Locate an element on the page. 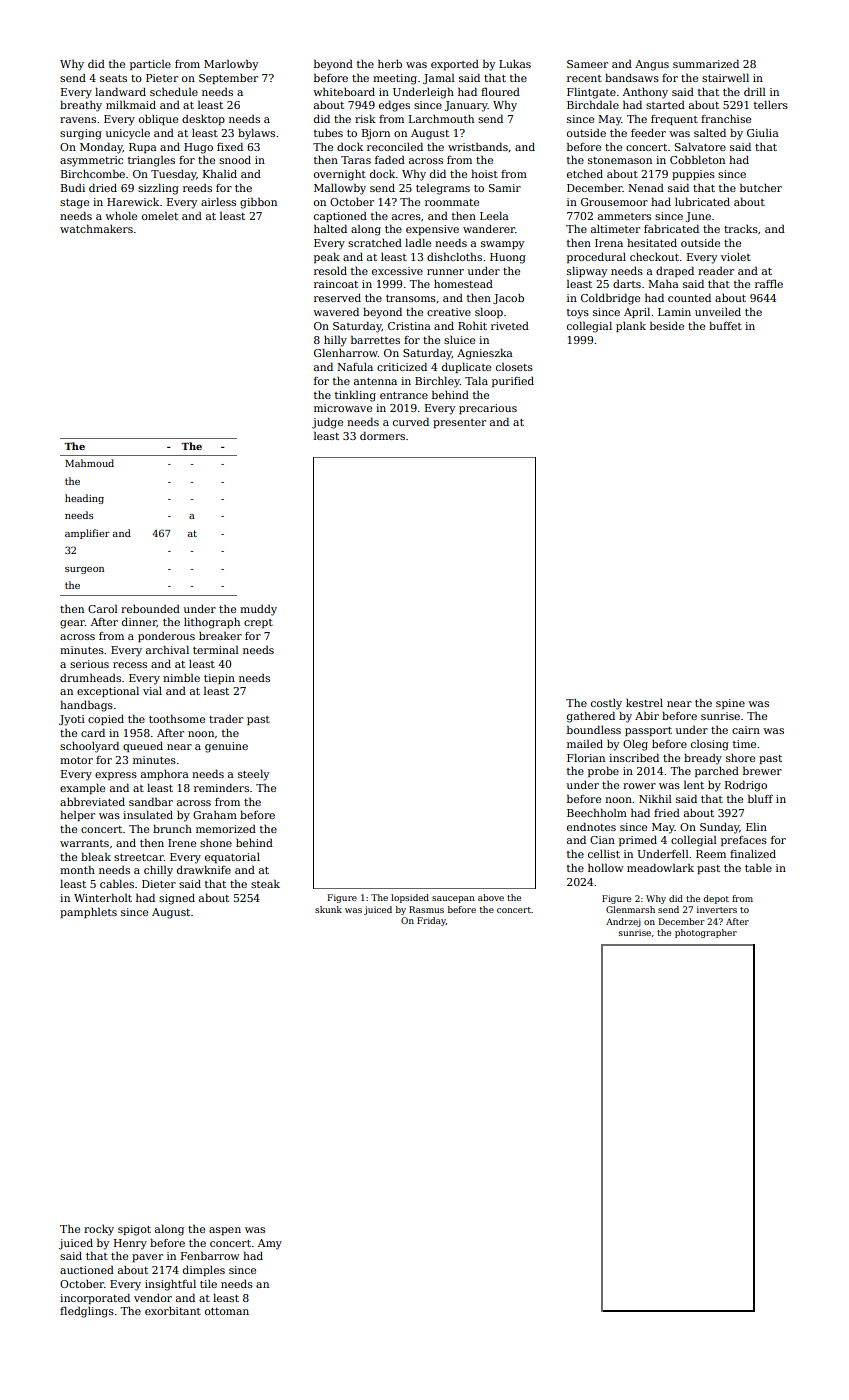 Image resolution: width=849 pixels, height=1400 pixels. herb is located at coordinates (390, 63).
